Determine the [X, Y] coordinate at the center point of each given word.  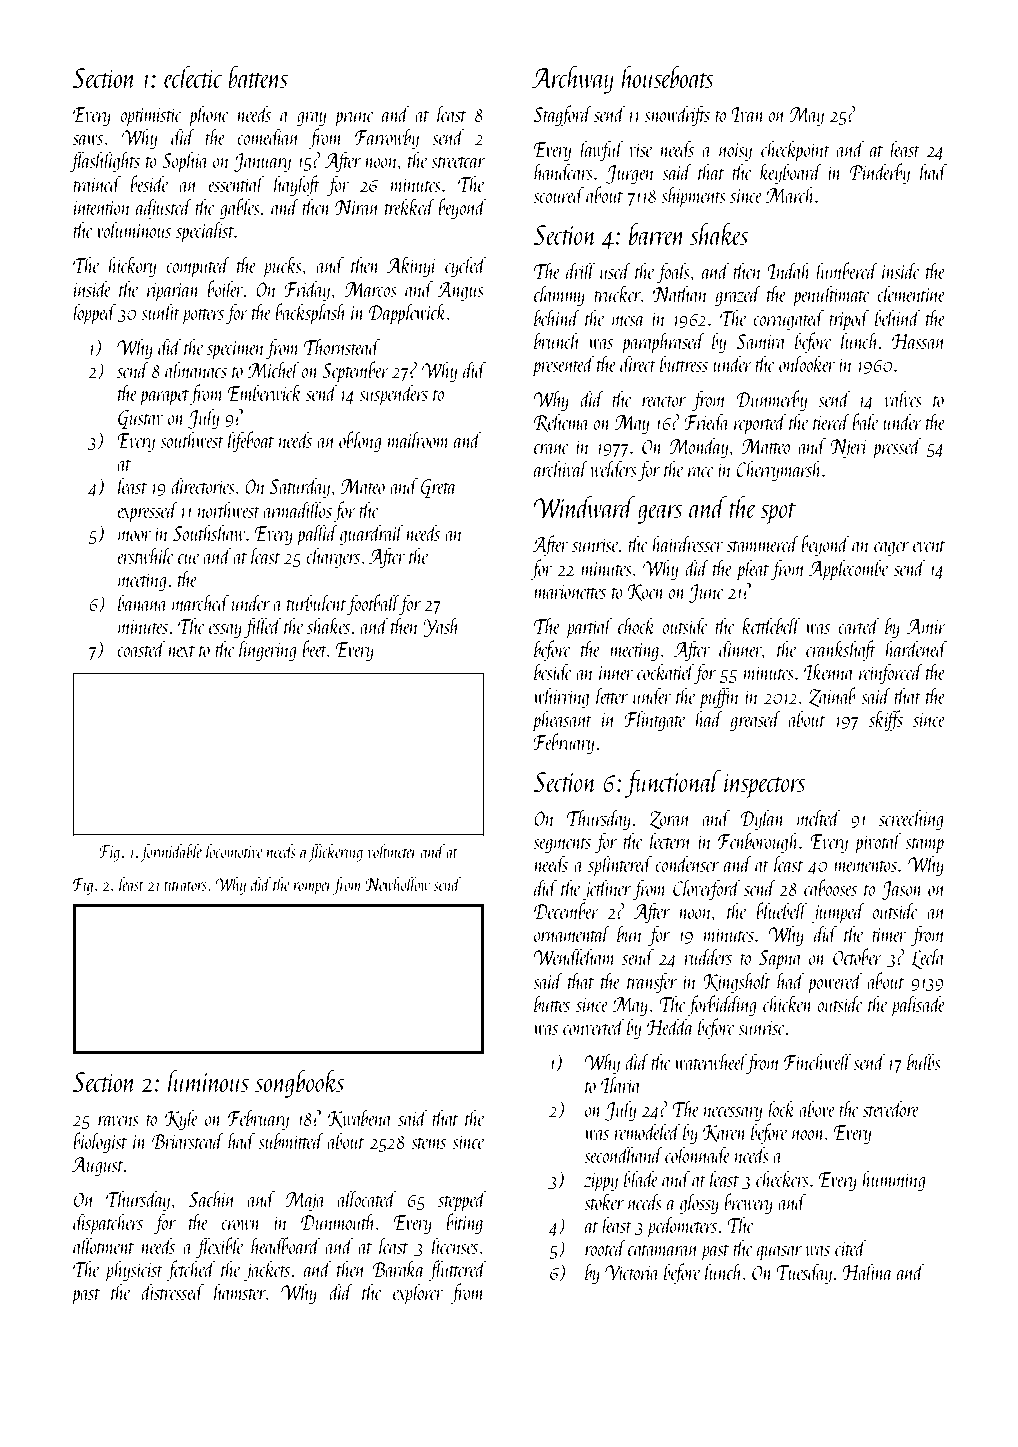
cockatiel [666, 671]
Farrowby [387, 138]
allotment [103, 1245]
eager [891, 549]
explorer [418, 1294]
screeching [911, 819]
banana [142, 602]
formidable [171, 853]
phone [208, 116]
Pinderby [880, 173]
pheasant [562, 721]
